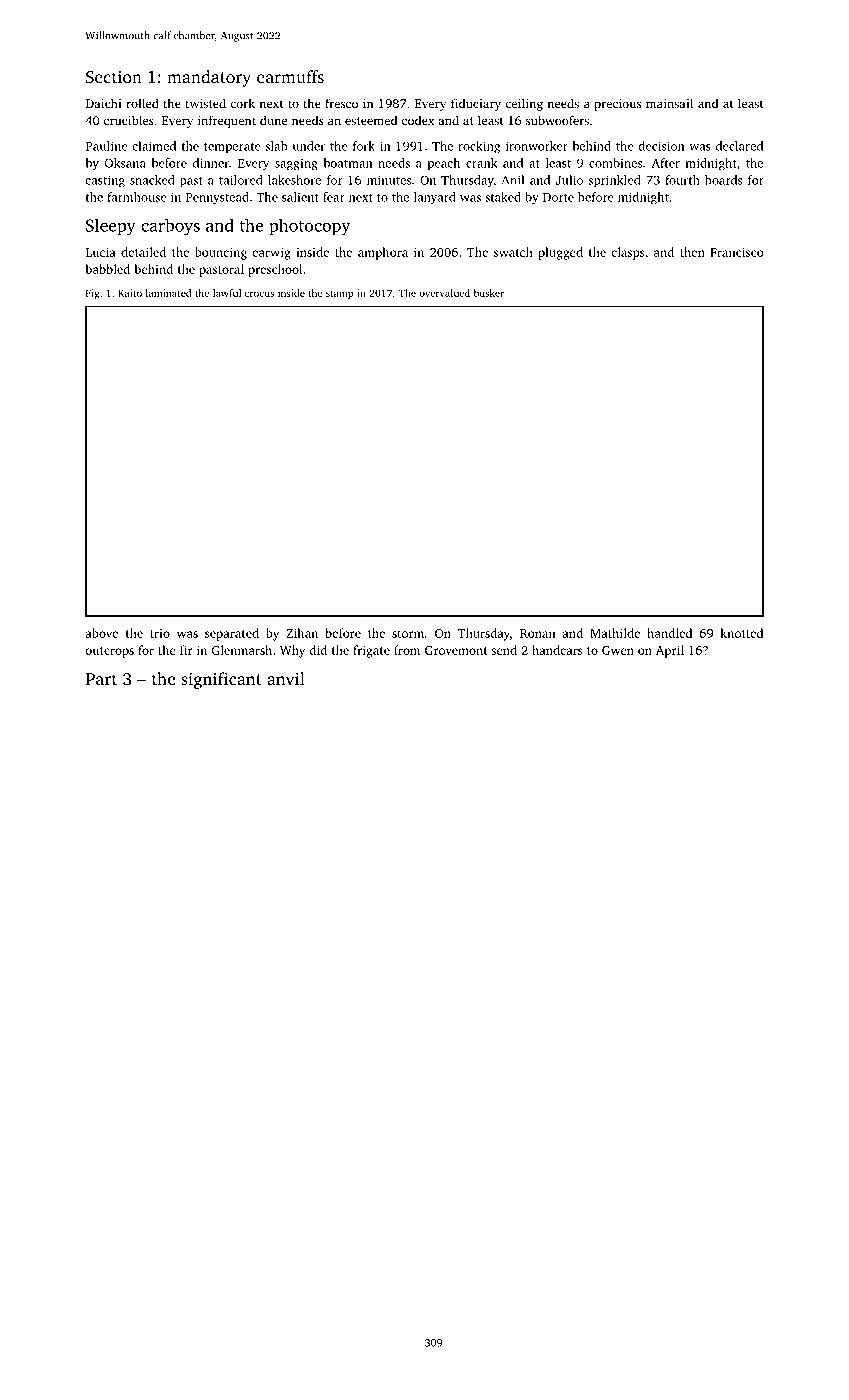  I want to click on lawful, so click(227, 293).
